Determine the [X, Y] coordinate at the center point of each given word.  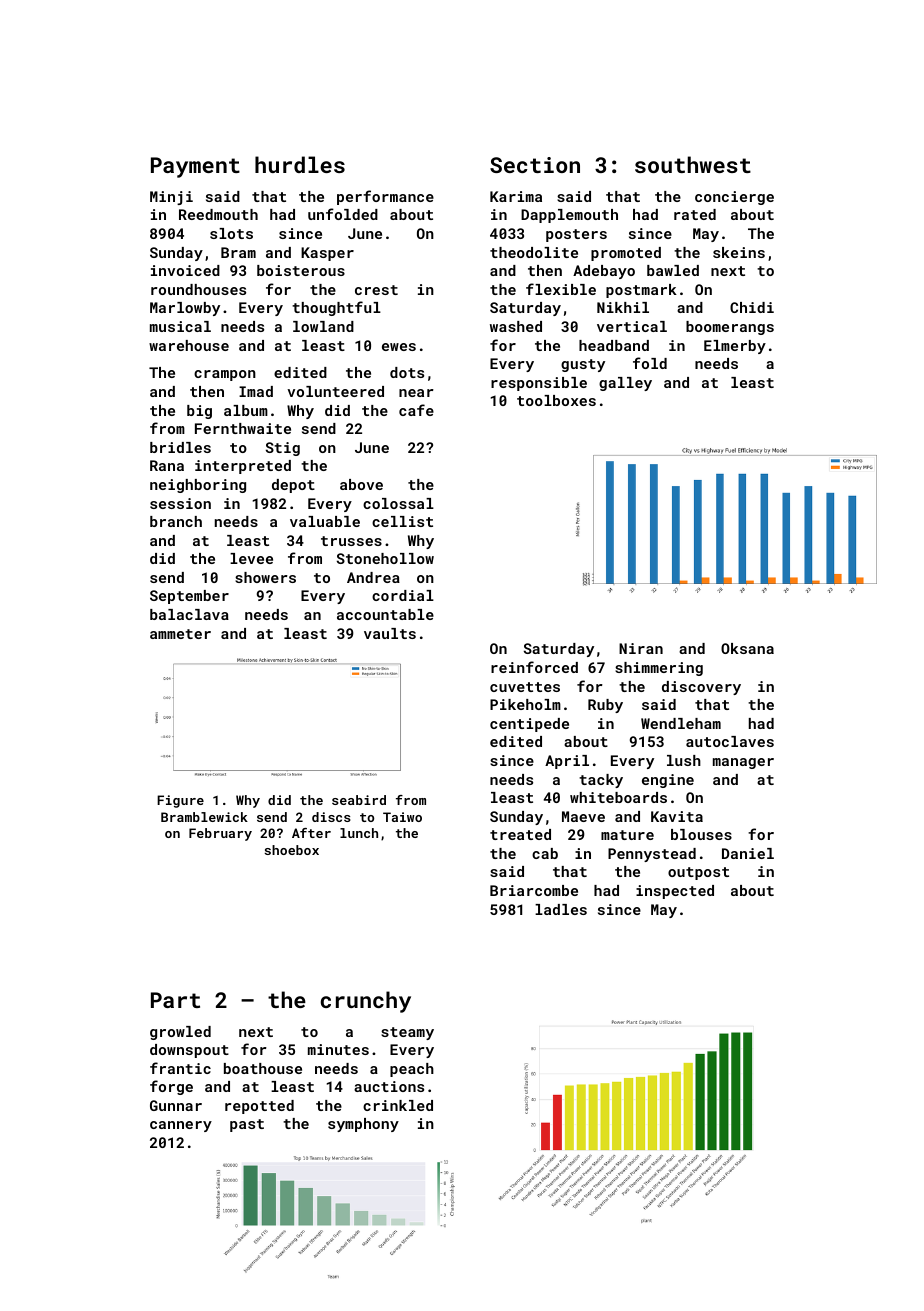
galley [625, 384]
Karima [516, 196]
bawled [673, 270]
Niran [641, 648]
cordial [403, 595]
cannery [181, 1126]
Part [175, 1000]
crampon [225, 375]
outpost [698, 873]
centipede [529, 725]
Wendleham [681, 723]
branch [176, 521]
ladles [561, 909]
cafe [416, 410]
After [311, 833]
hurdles [300, 164]
